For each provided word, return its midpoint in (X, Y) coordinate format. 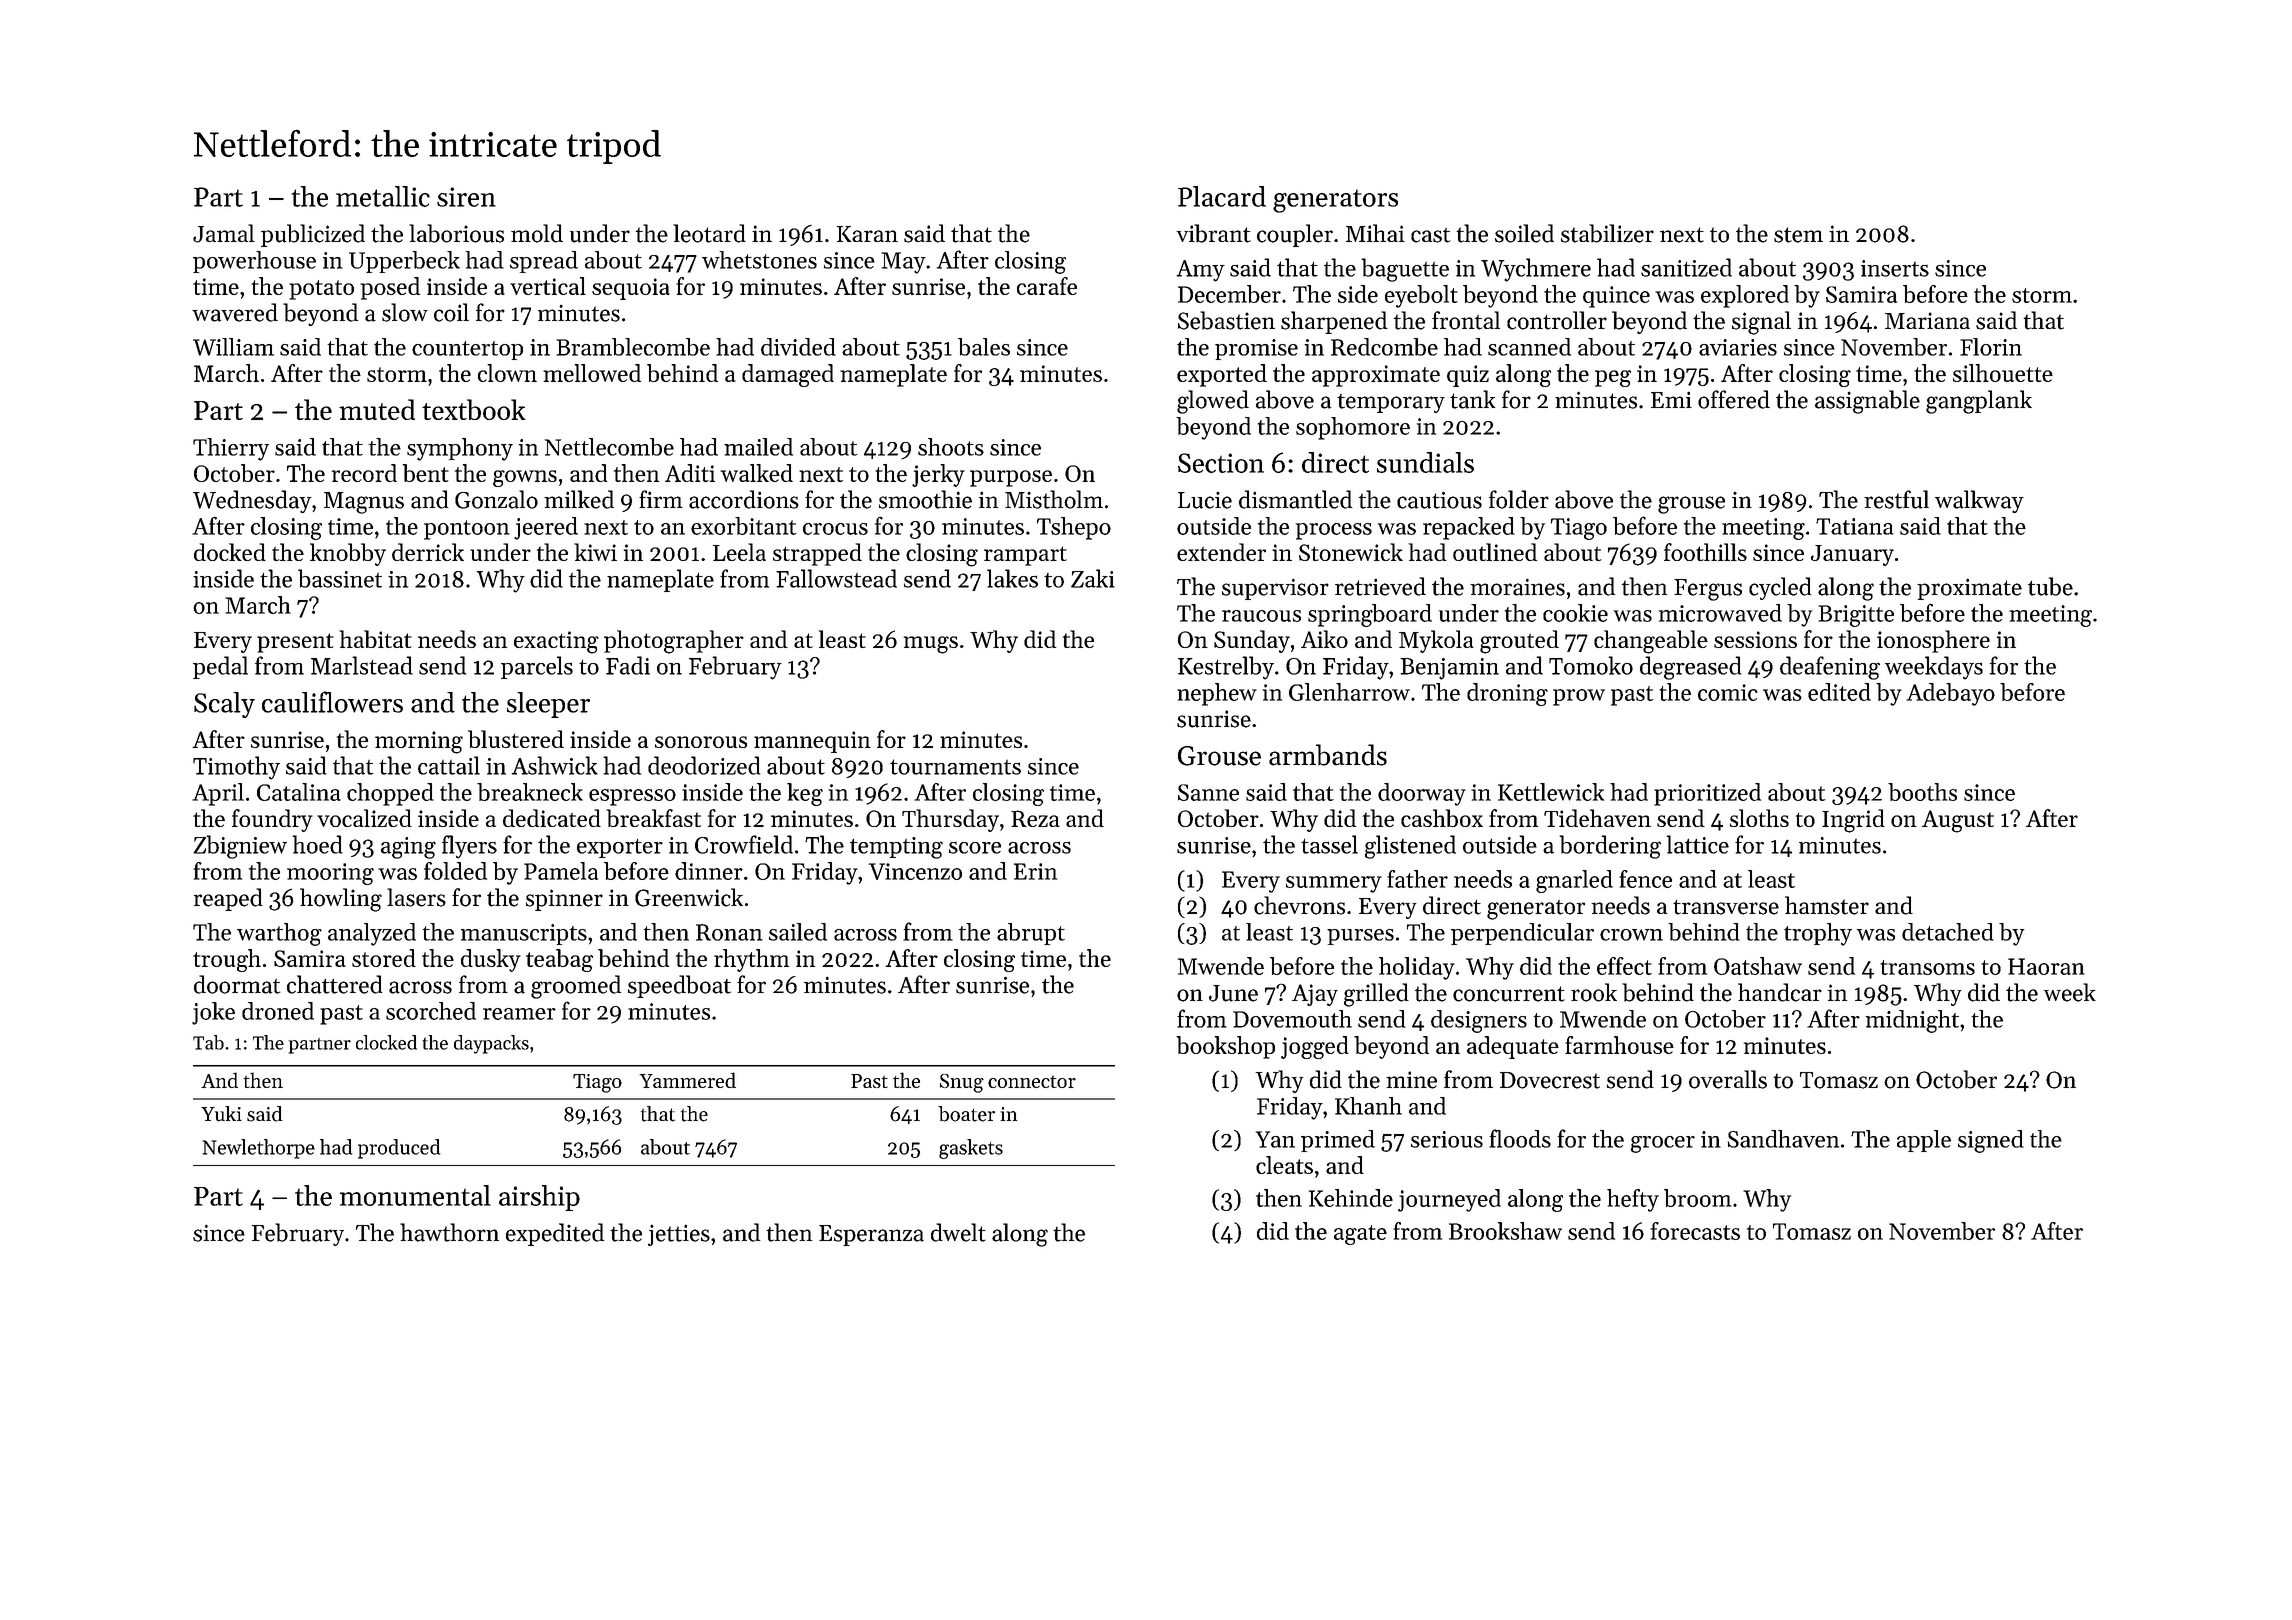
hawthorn (449, 1232)
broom (1698, 1198)
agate (1360, 1235)
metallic (383, 196)
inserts (1895, 268)
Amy (1200, 271)
